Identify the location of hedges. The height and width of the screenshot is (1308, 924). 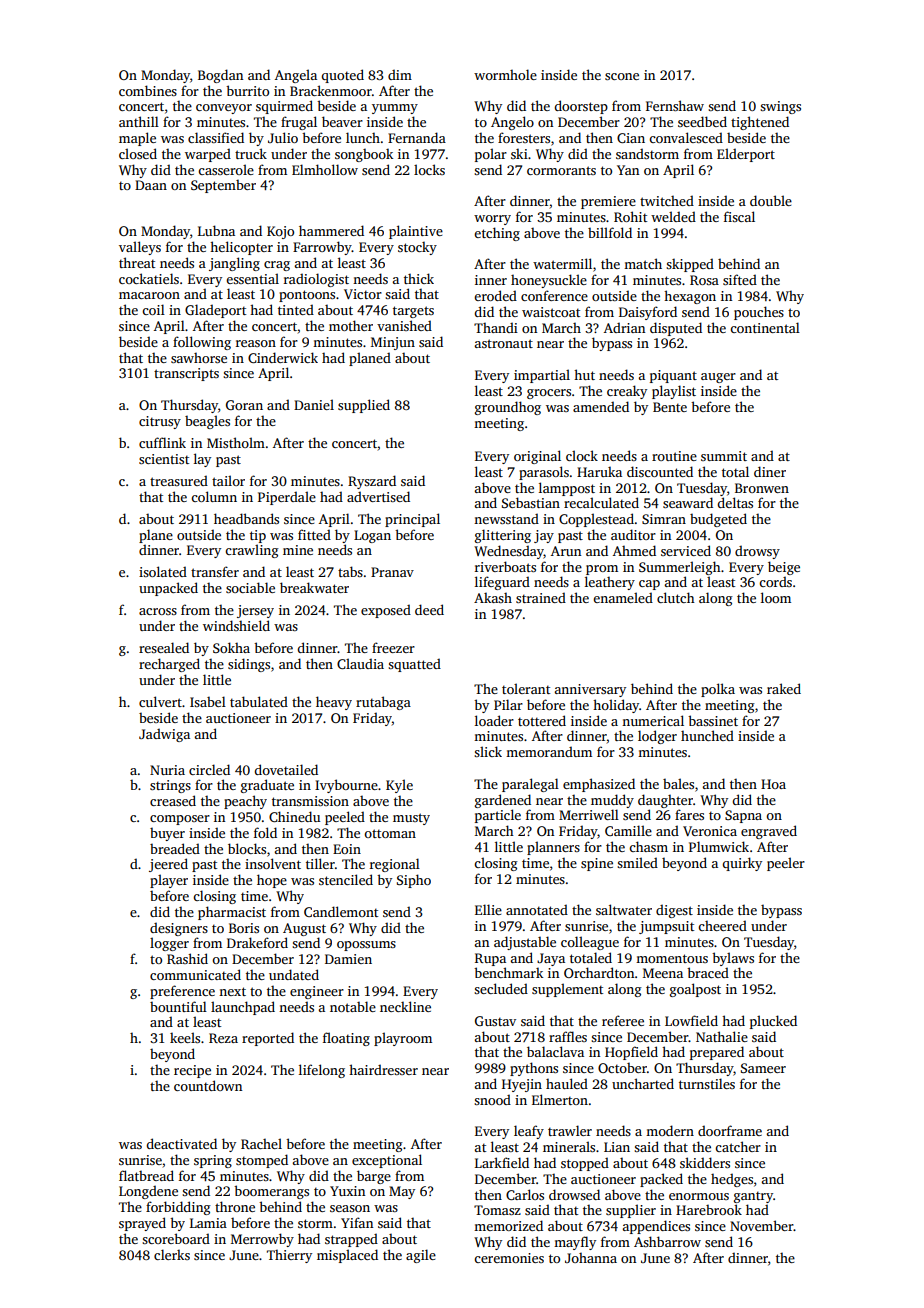
(732, 1180).
